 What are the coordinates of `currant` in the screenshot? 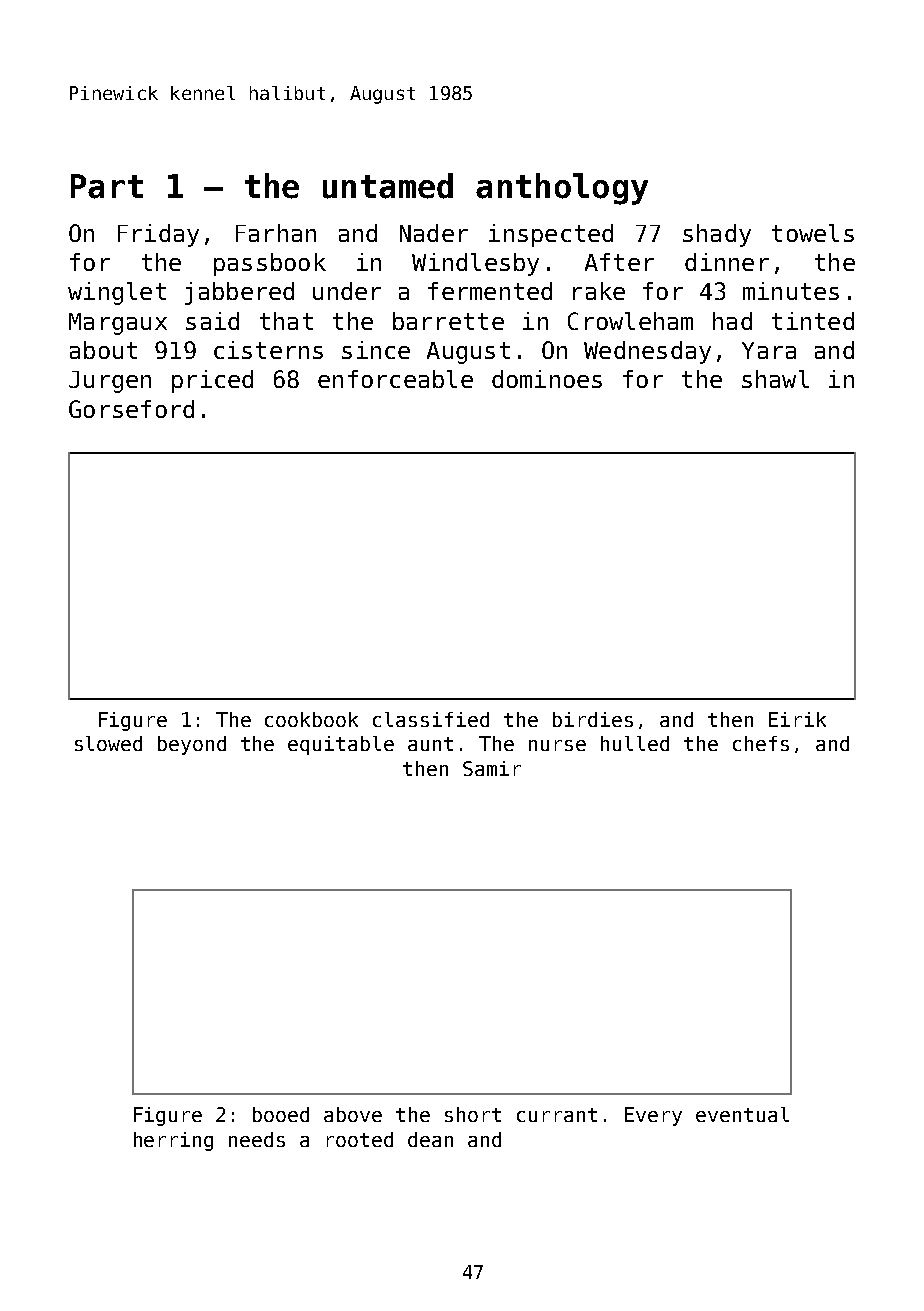 It's located at (557, 1115).
